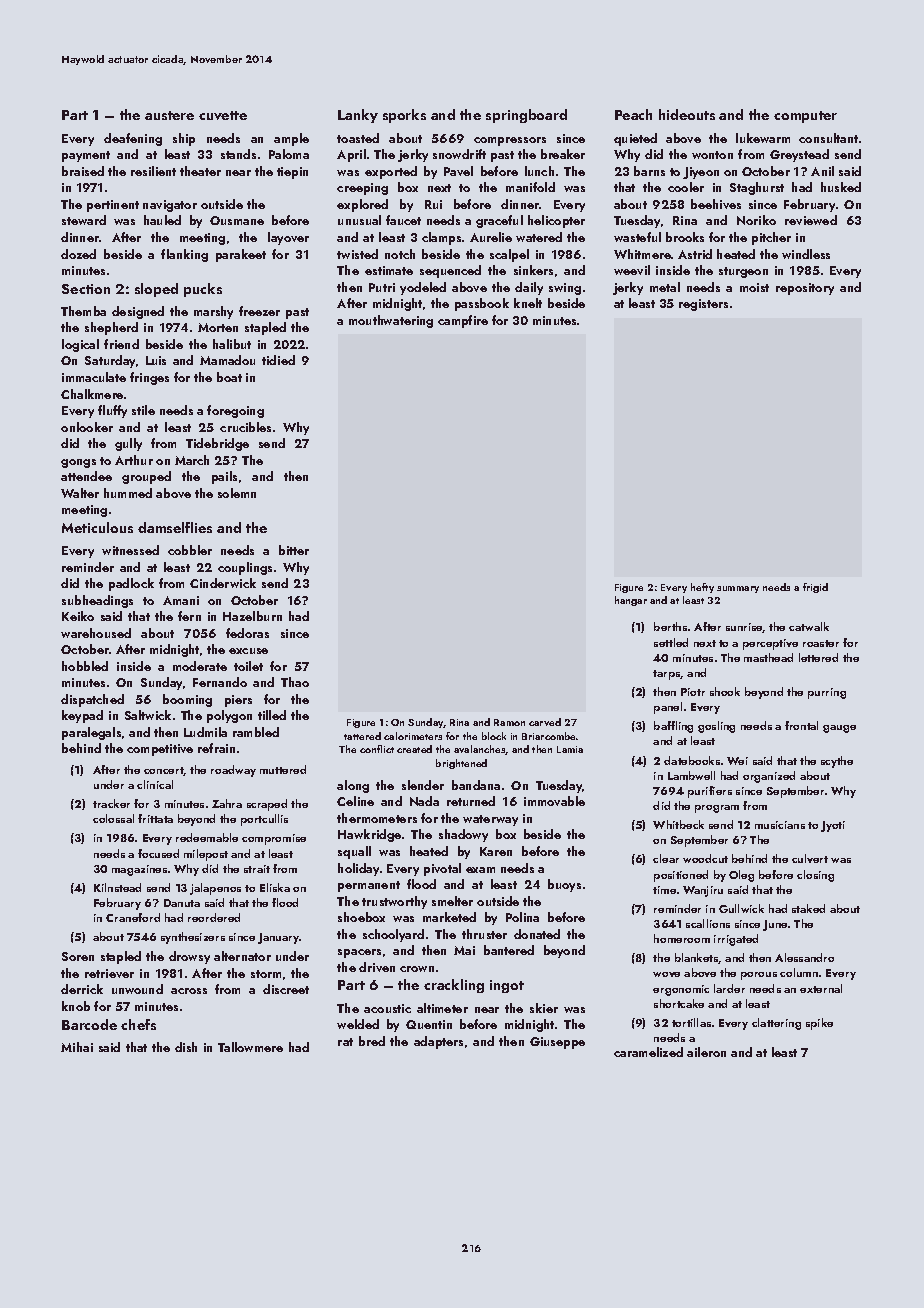 This screenshot has height=1308, width=924. I want to click on pucks, so click(203, 290).
